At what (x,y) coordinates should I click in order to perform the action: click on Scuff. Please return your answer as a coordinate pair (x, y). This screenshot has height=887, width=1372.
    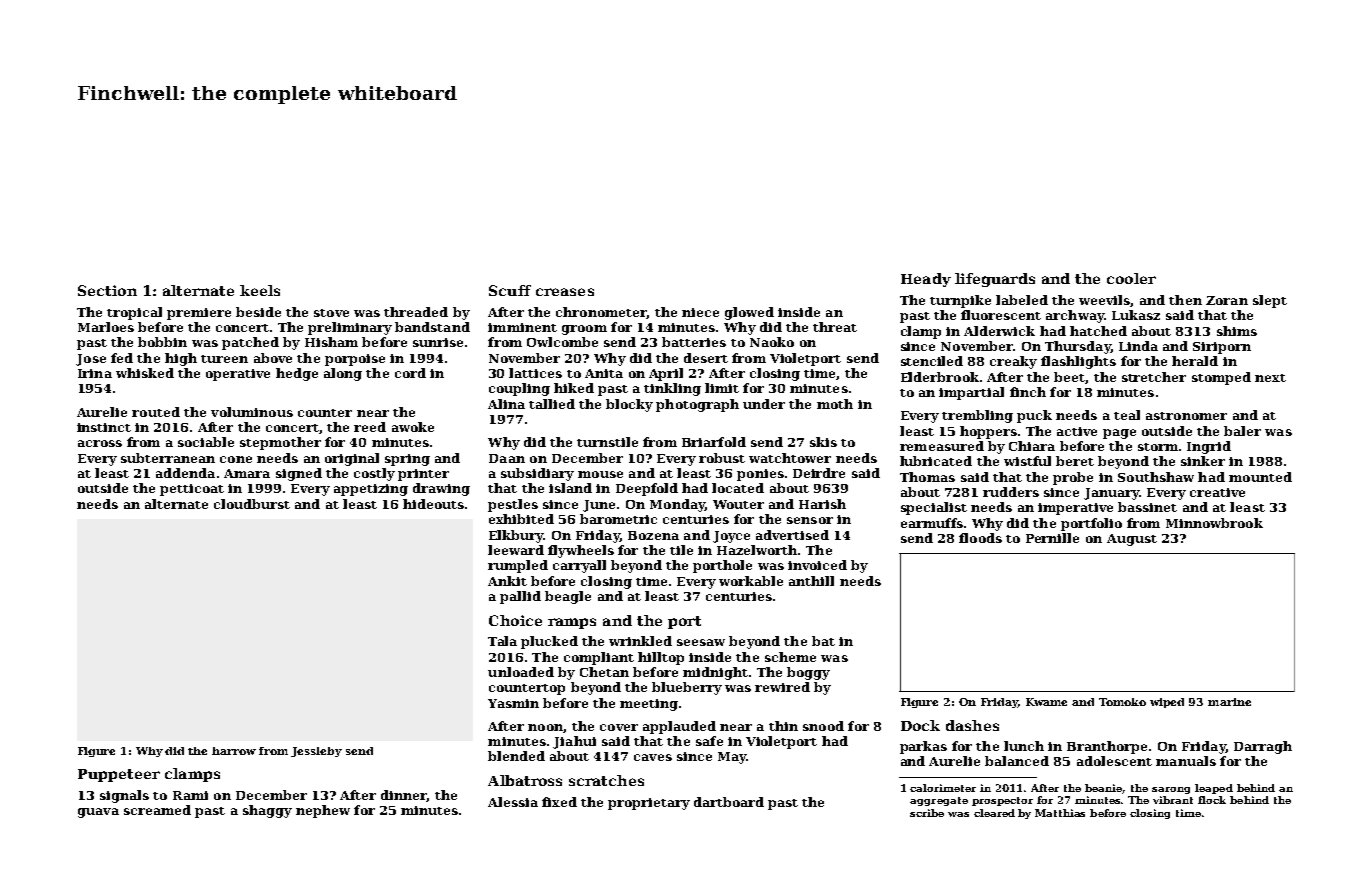
    Looking at the image, I should click on (510, 290).
